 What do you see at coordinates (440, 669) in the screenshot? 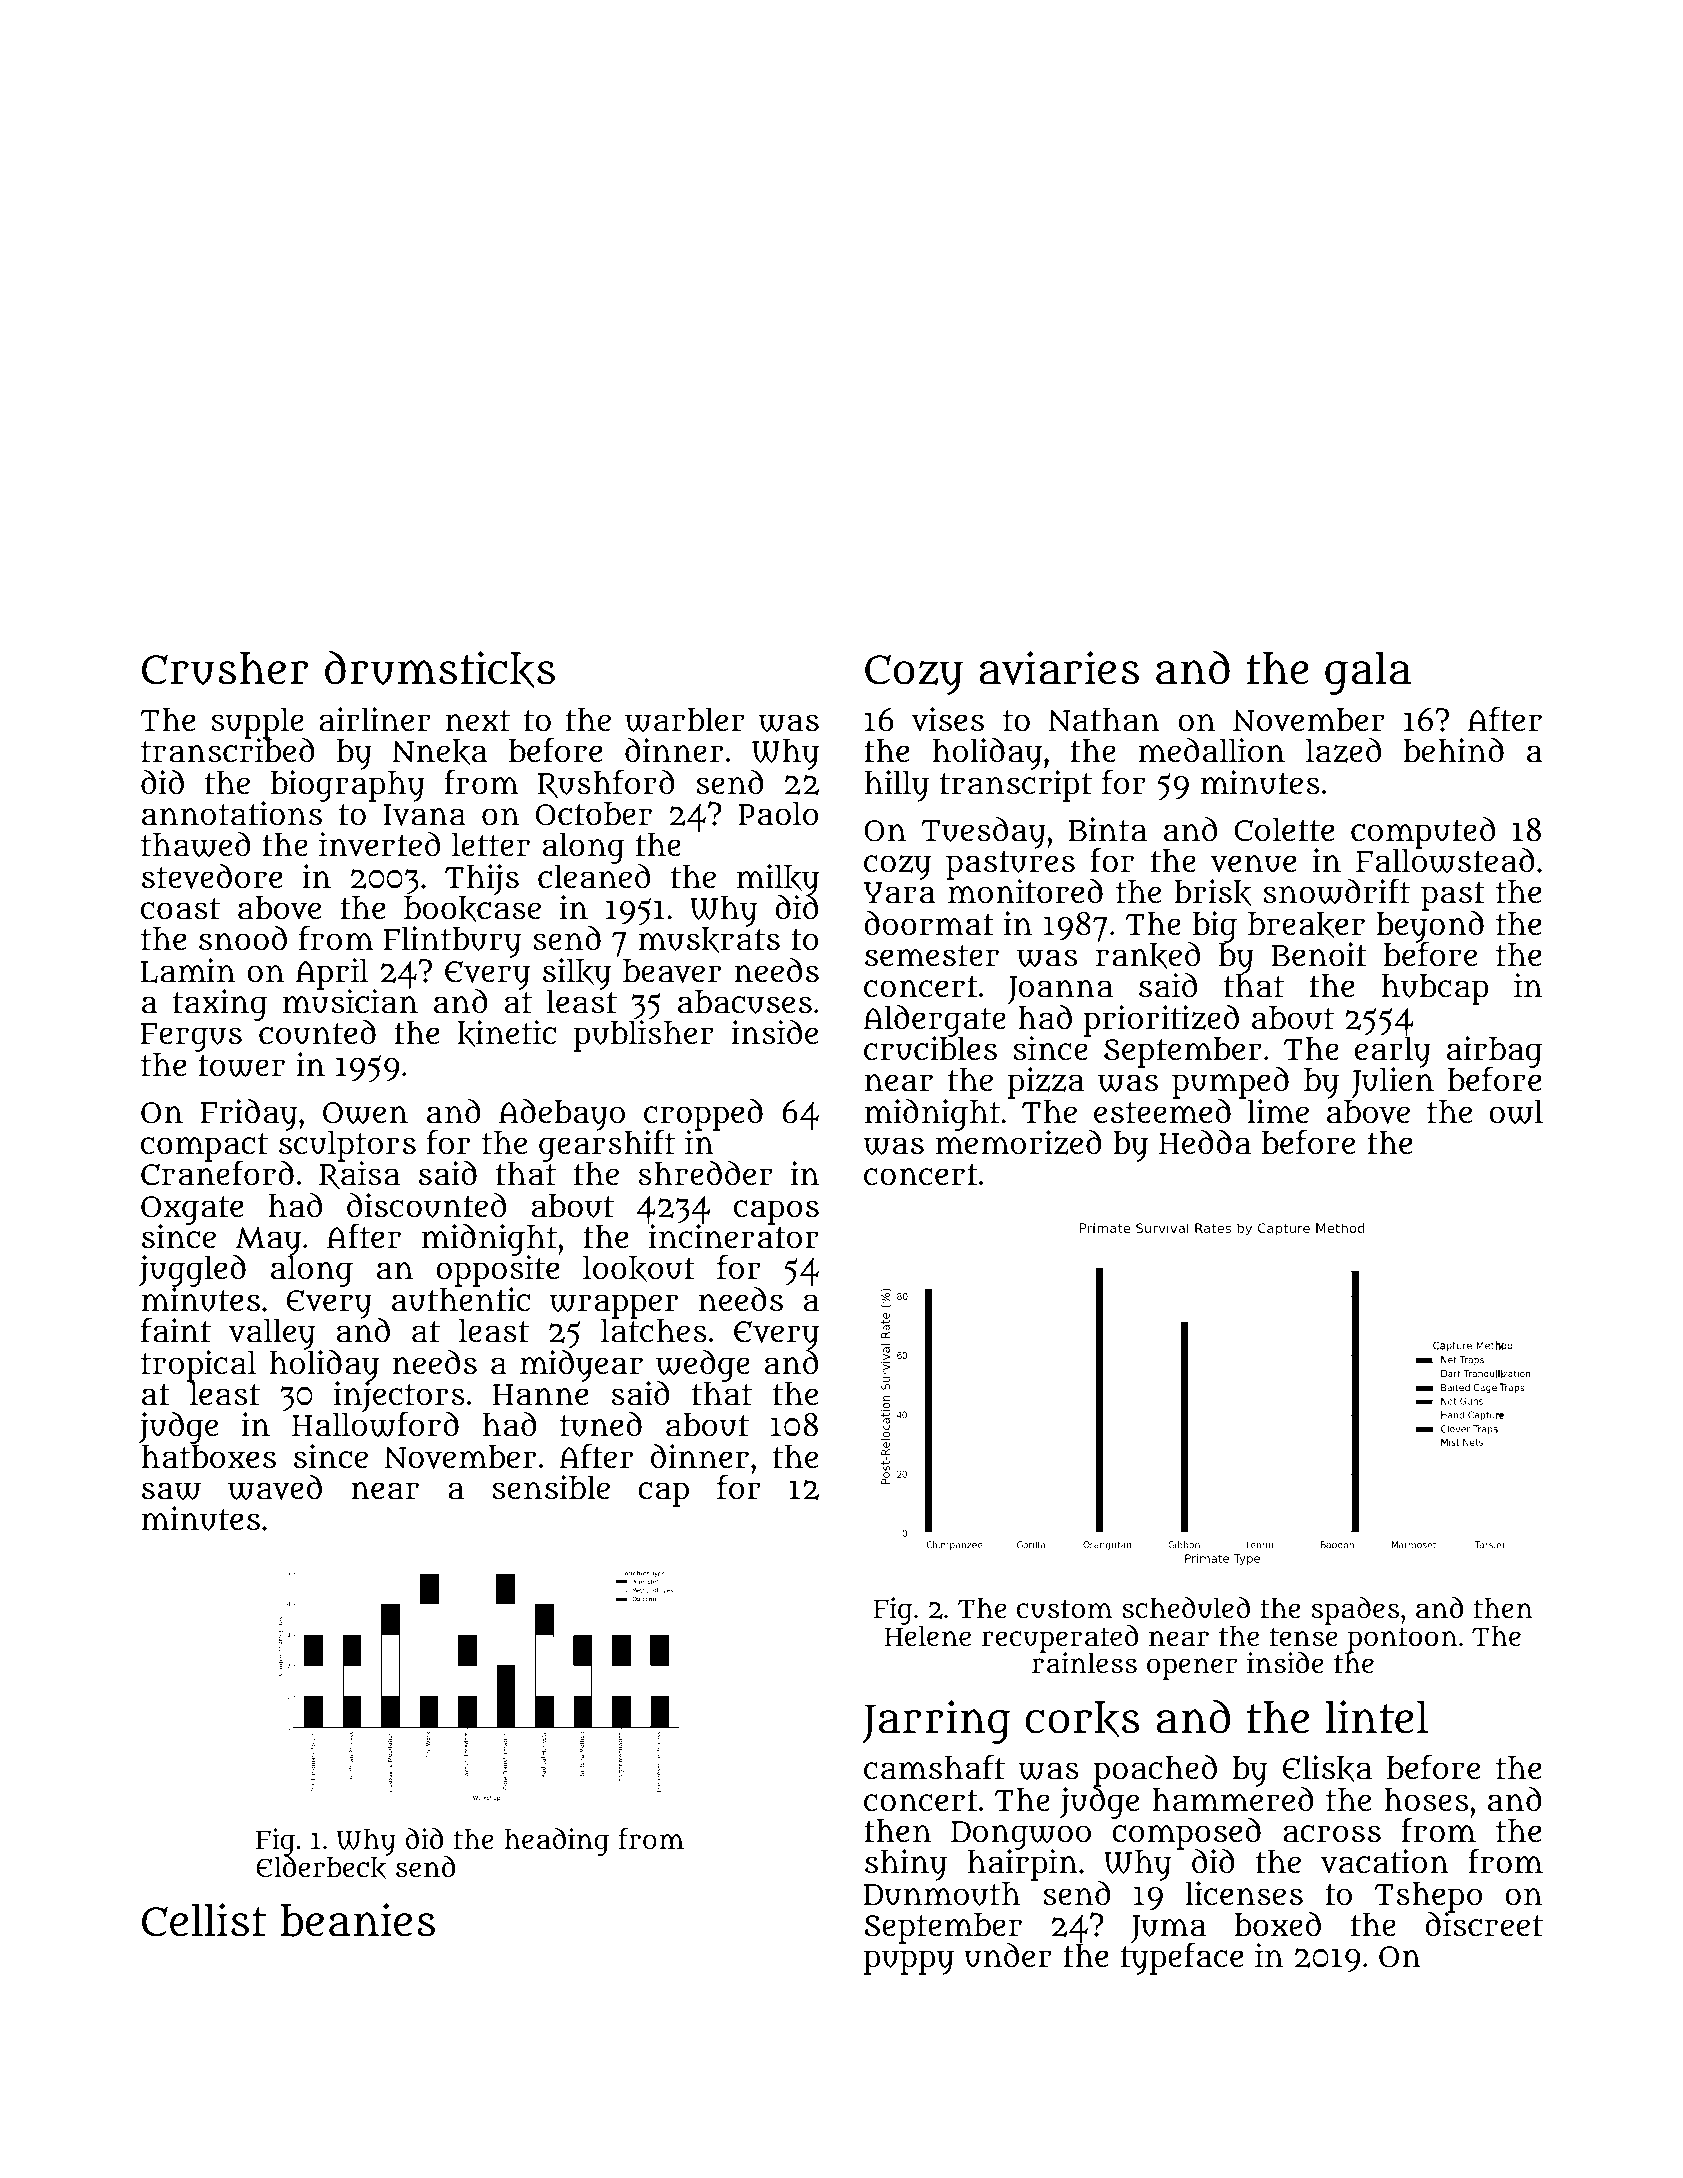
I see `drumsticks` at bounding box center [440, 669].
